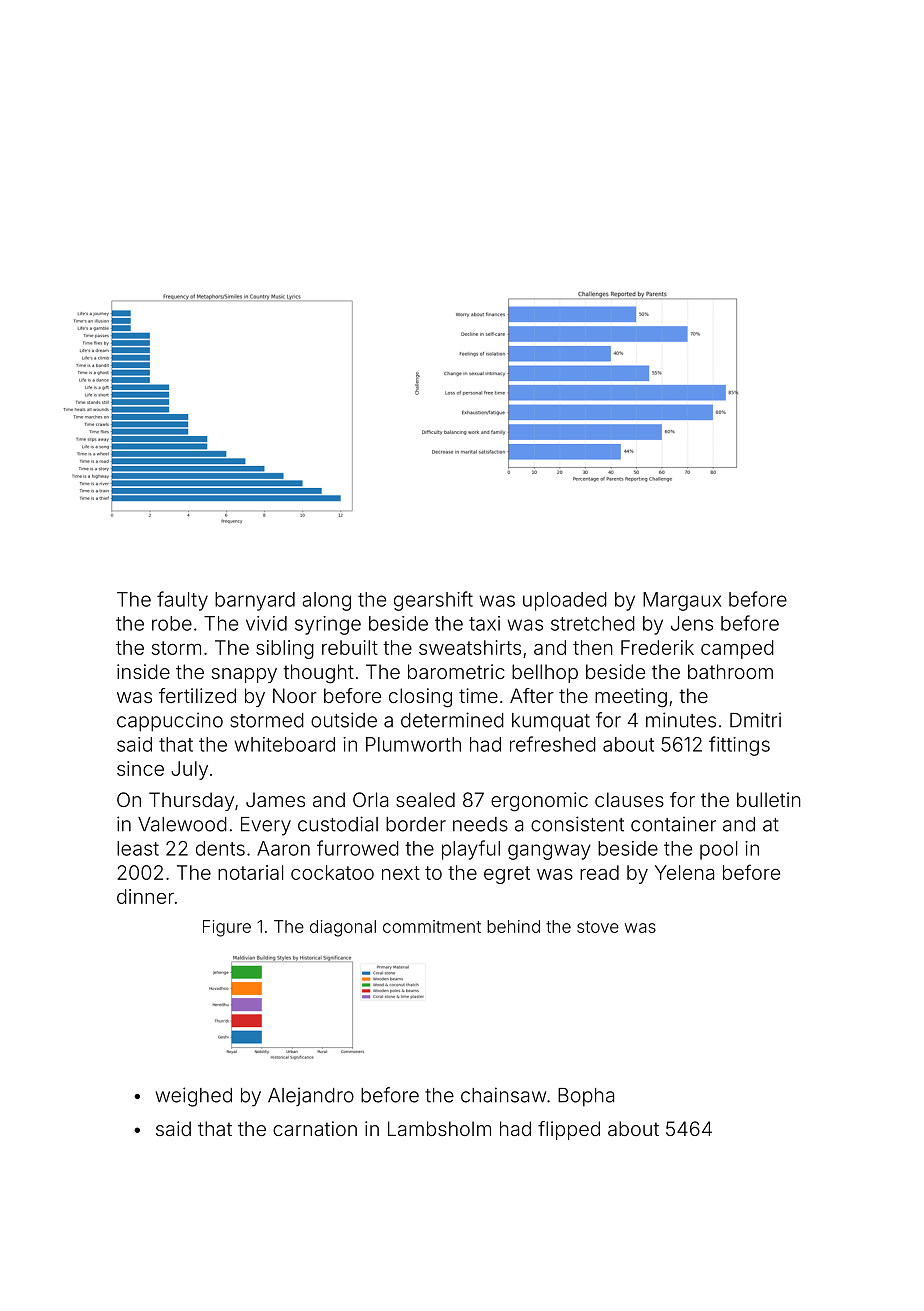 The image size is (924, 1311). I want to click on along, so click(326, 601).
